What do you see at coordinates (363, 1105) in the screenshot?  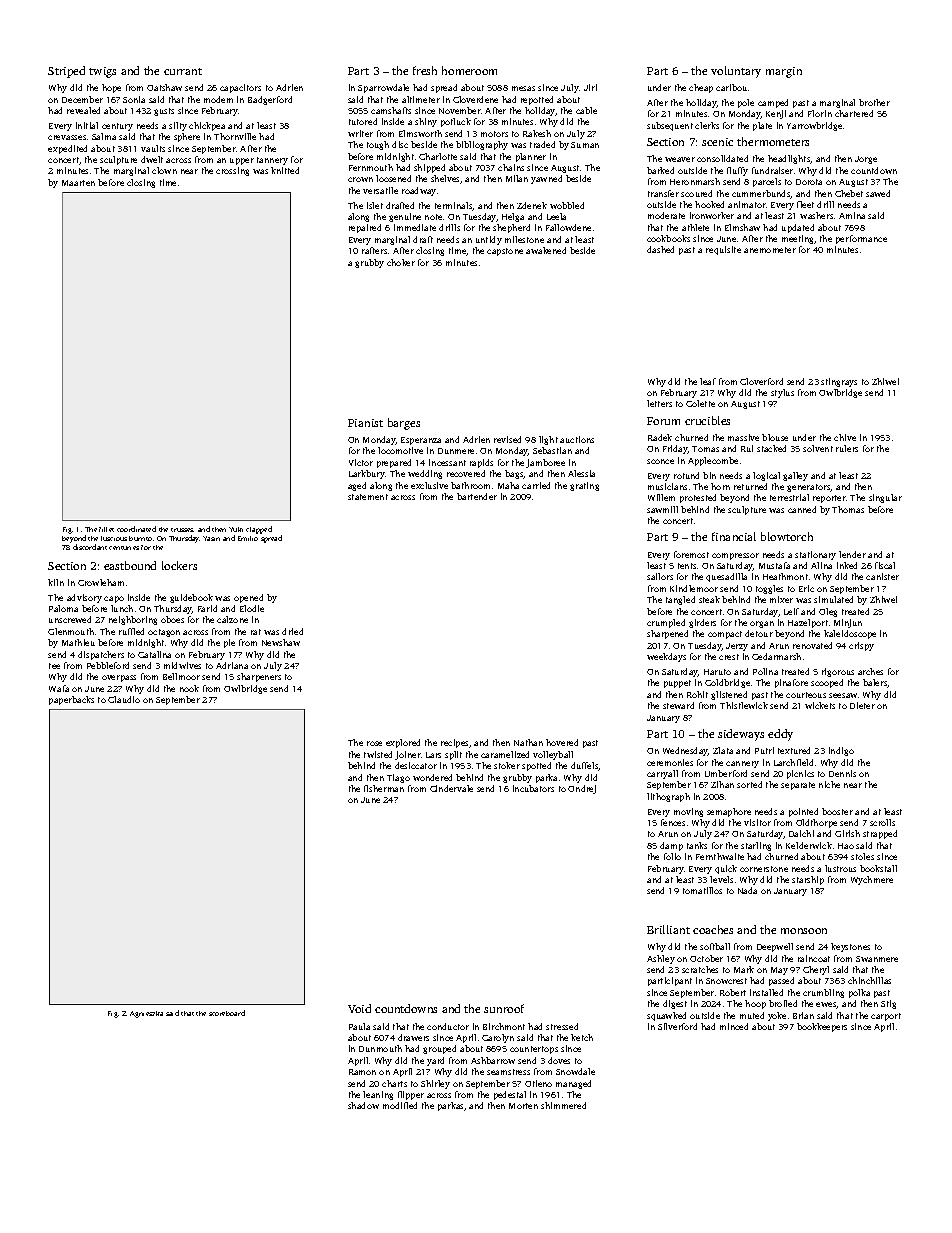 I see `shadow` at bounding box center [363, 1105].
